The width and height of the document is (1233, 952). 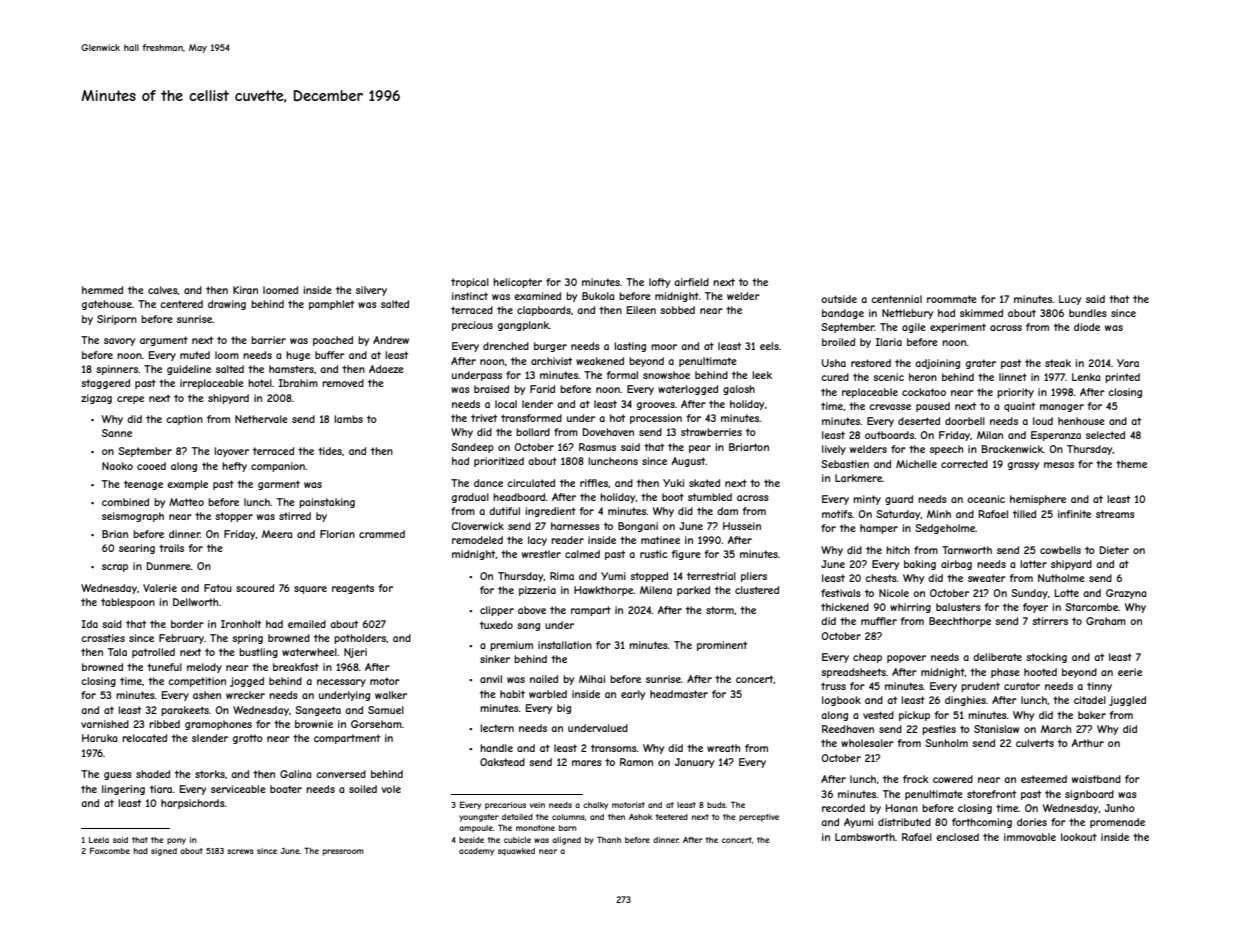 What do you see at coordinates (544, 311) in the document?
I see `clapboards` at bounding box center [544, 311].
